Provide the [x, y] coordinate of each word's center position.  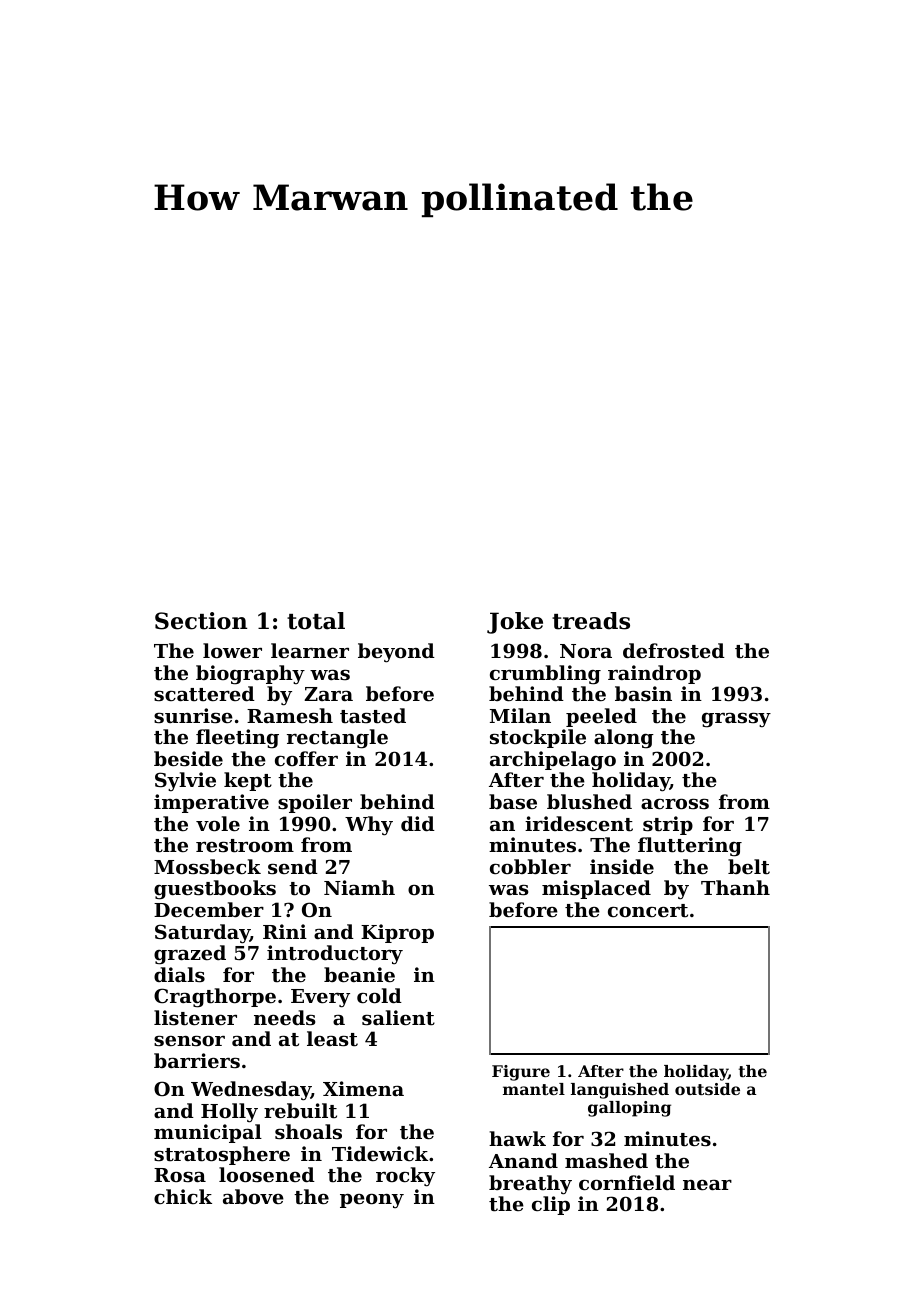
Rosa [180, 1175]
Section [201, 621]
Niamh [359, 887]
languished [620, 1091]
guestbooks [215, 890]
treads [591, 621]
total [316, 621]
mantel [534, 1089]
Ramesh [290, 716]
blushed [589, 802]
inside [622, 866]
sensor [189, 1041]
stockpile [538, 738]
